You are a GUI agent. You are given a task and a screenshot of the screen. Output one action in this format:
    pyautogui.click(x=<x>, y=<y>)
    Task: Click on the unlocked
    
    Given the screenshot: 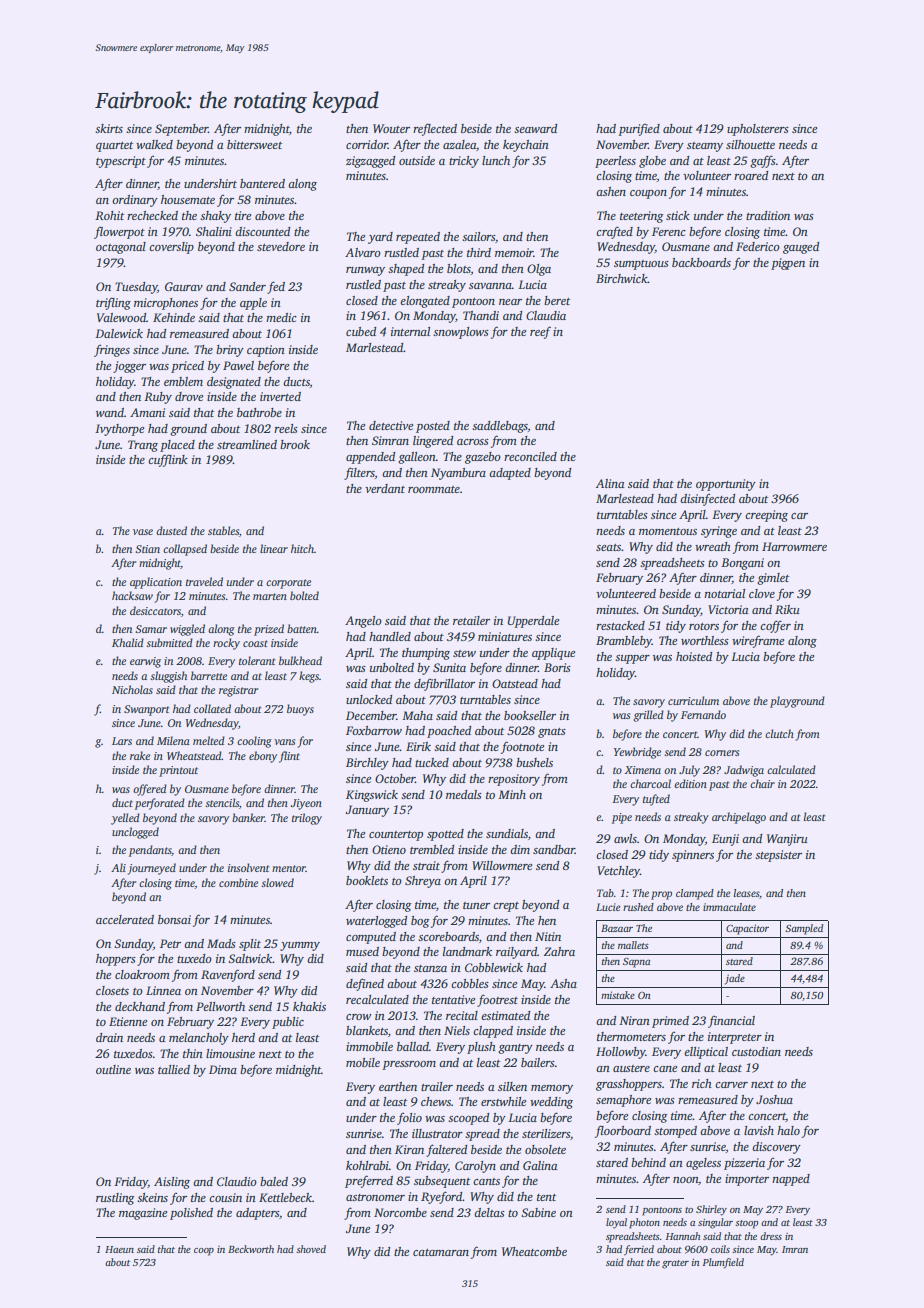 What is the action you would take?
    pyautogui.click(x=369, y=699)
